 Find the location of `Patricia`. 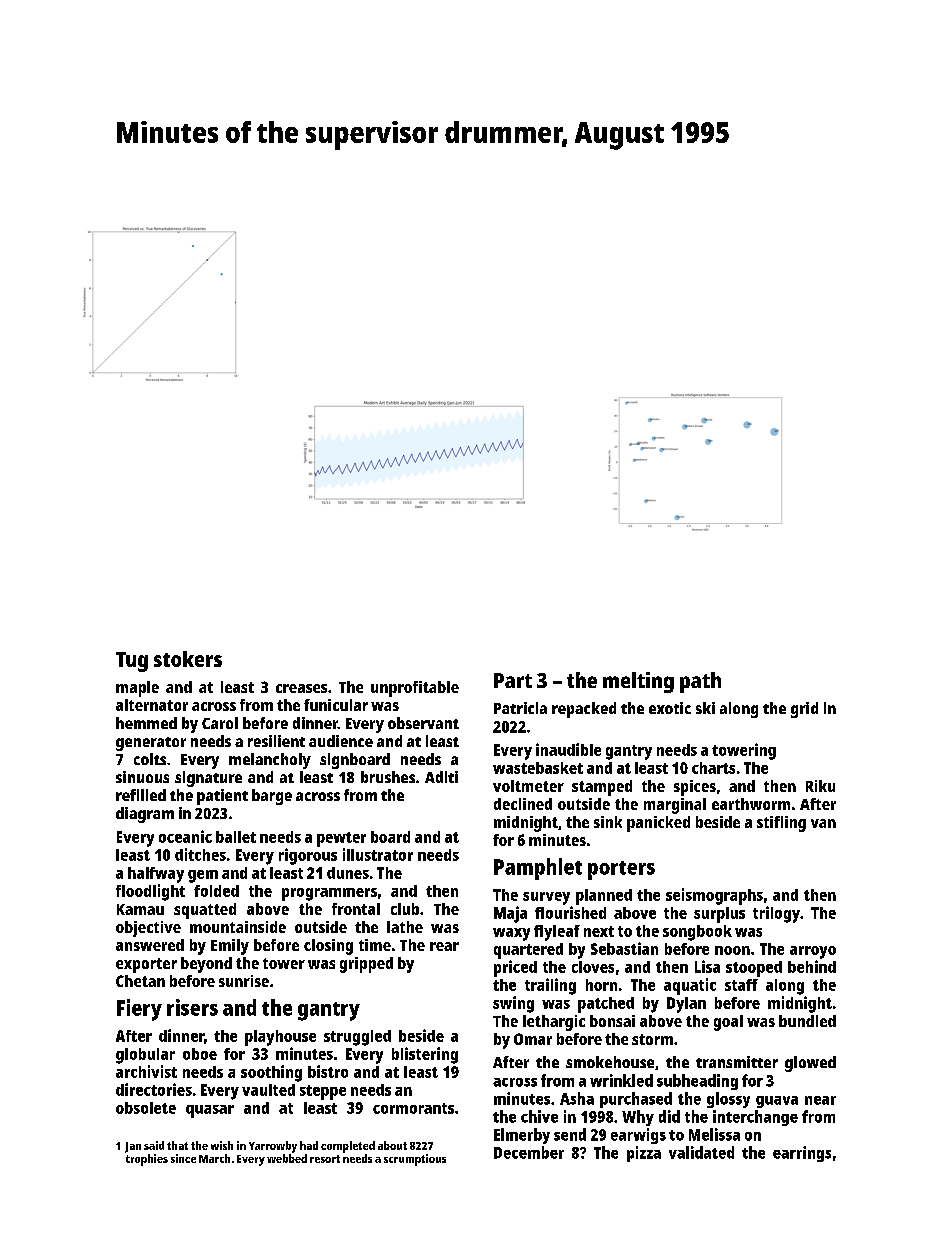

Patricia is located at coordinates (520, 708).
